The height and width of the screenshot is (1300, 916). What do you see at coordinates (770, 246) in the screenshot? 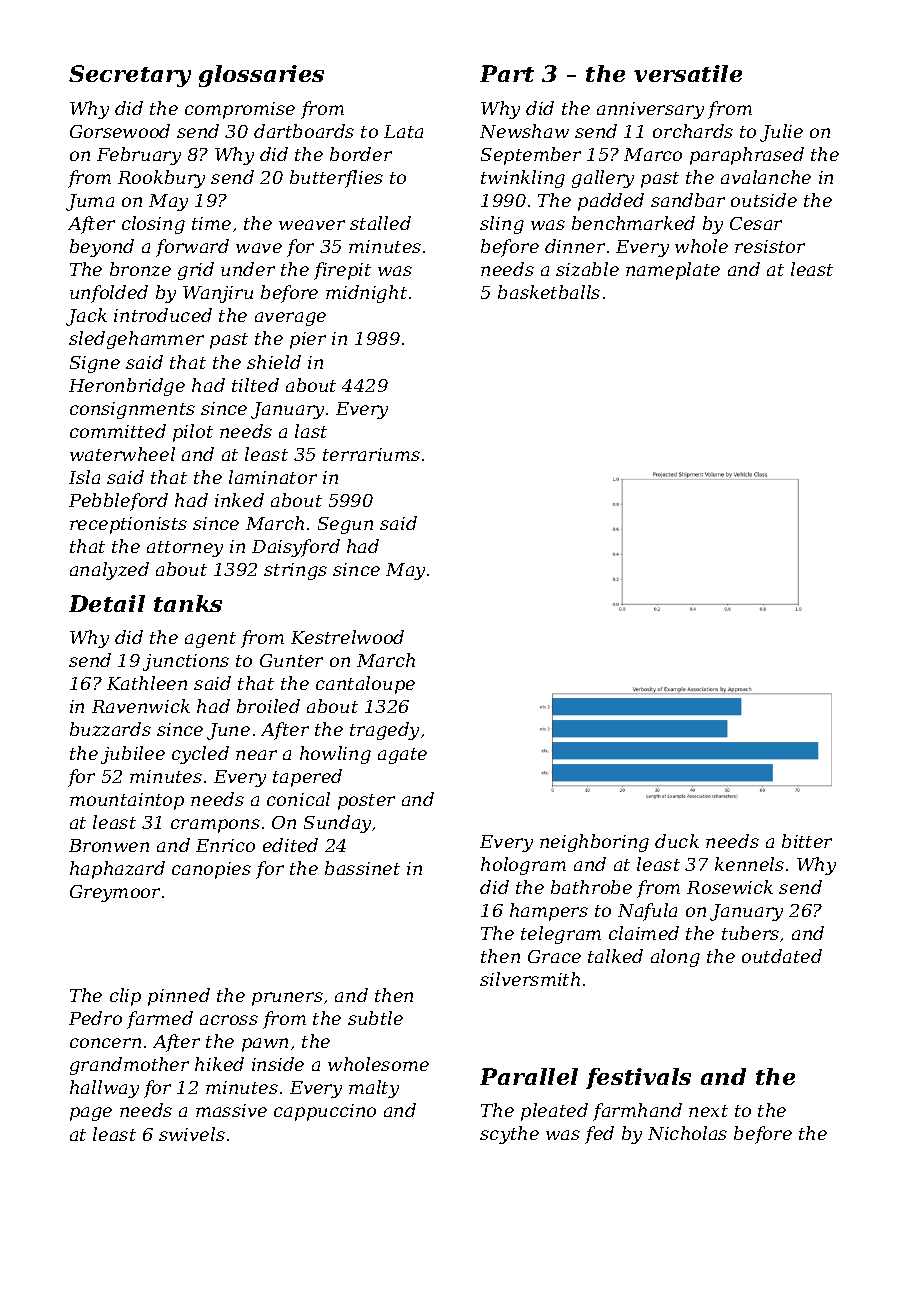
I see `resistor` at bounding box center [770, 246].
